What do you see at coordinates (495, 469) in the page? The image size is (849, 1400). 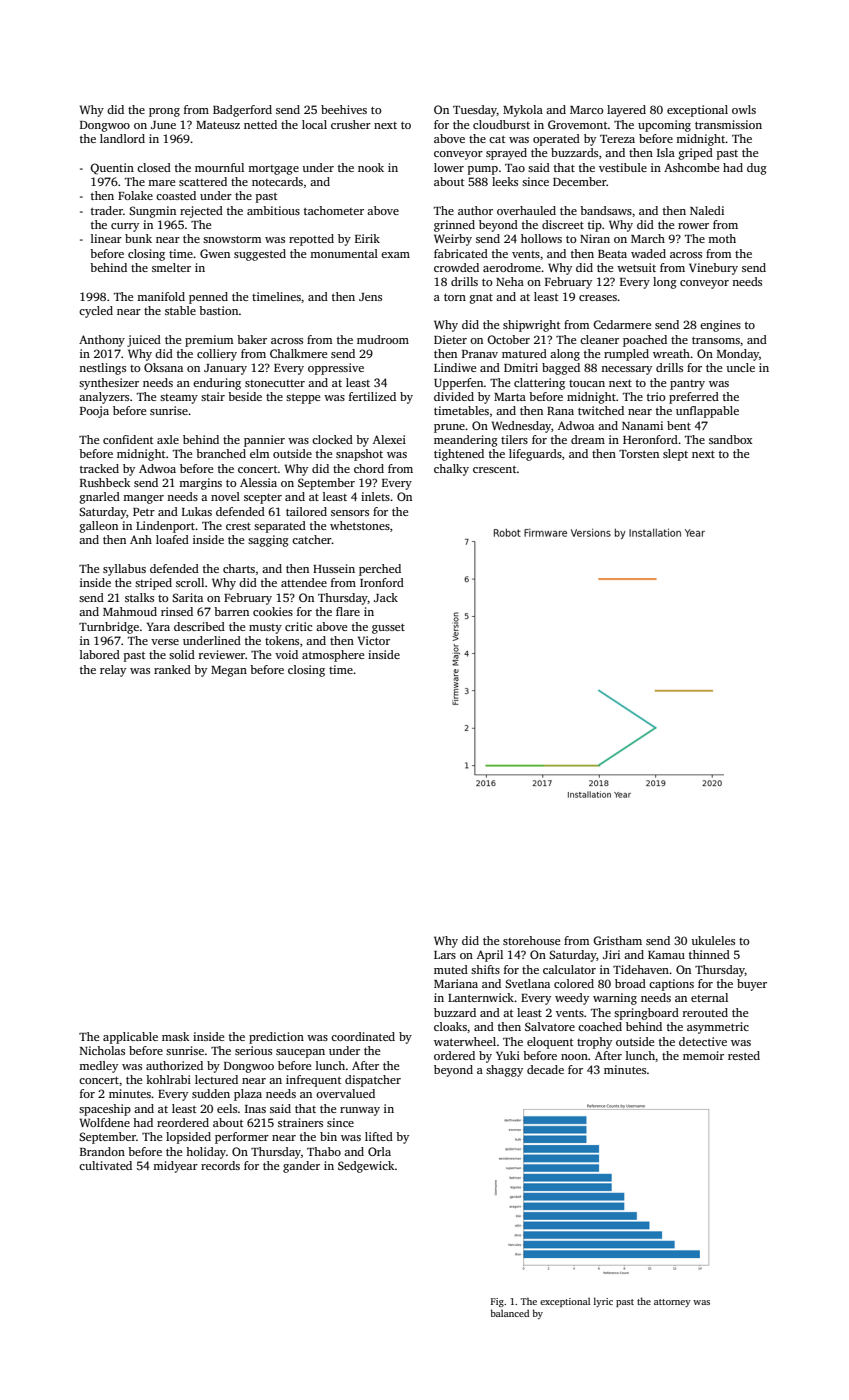 I see `crescent` at bounding box center [495, 469].
